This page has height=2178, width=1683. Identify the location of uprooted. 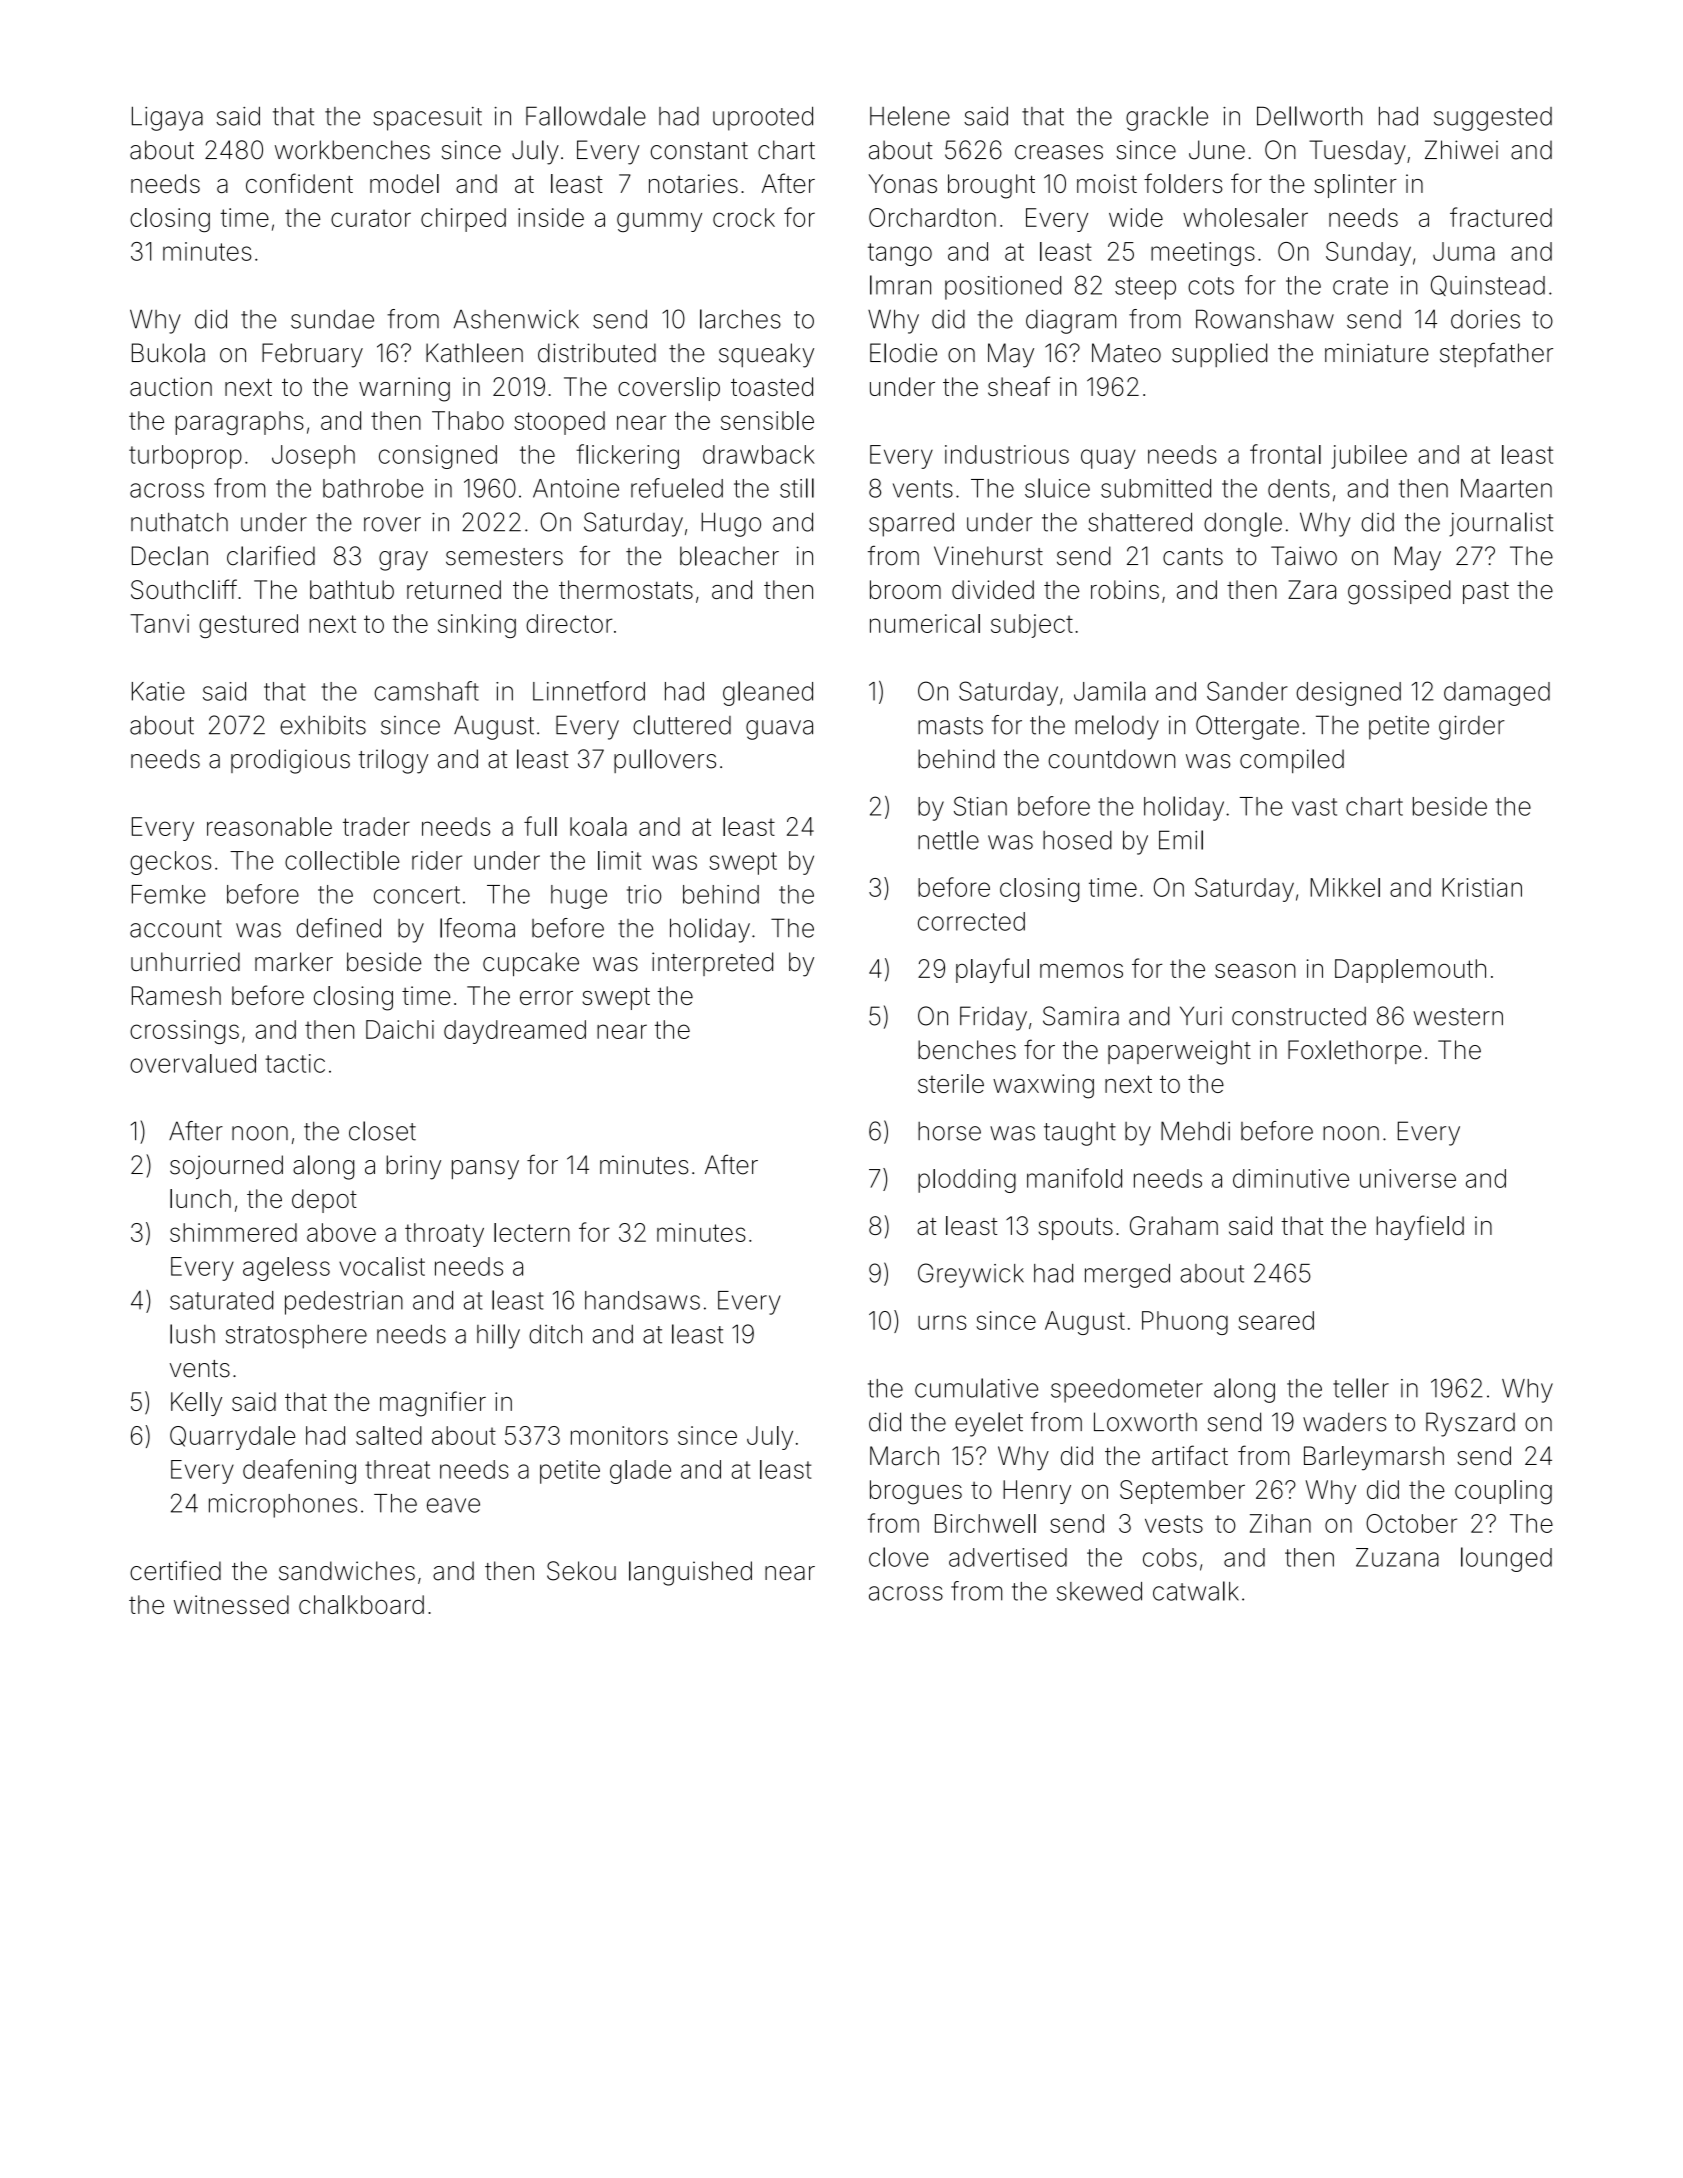
(763, 118).
